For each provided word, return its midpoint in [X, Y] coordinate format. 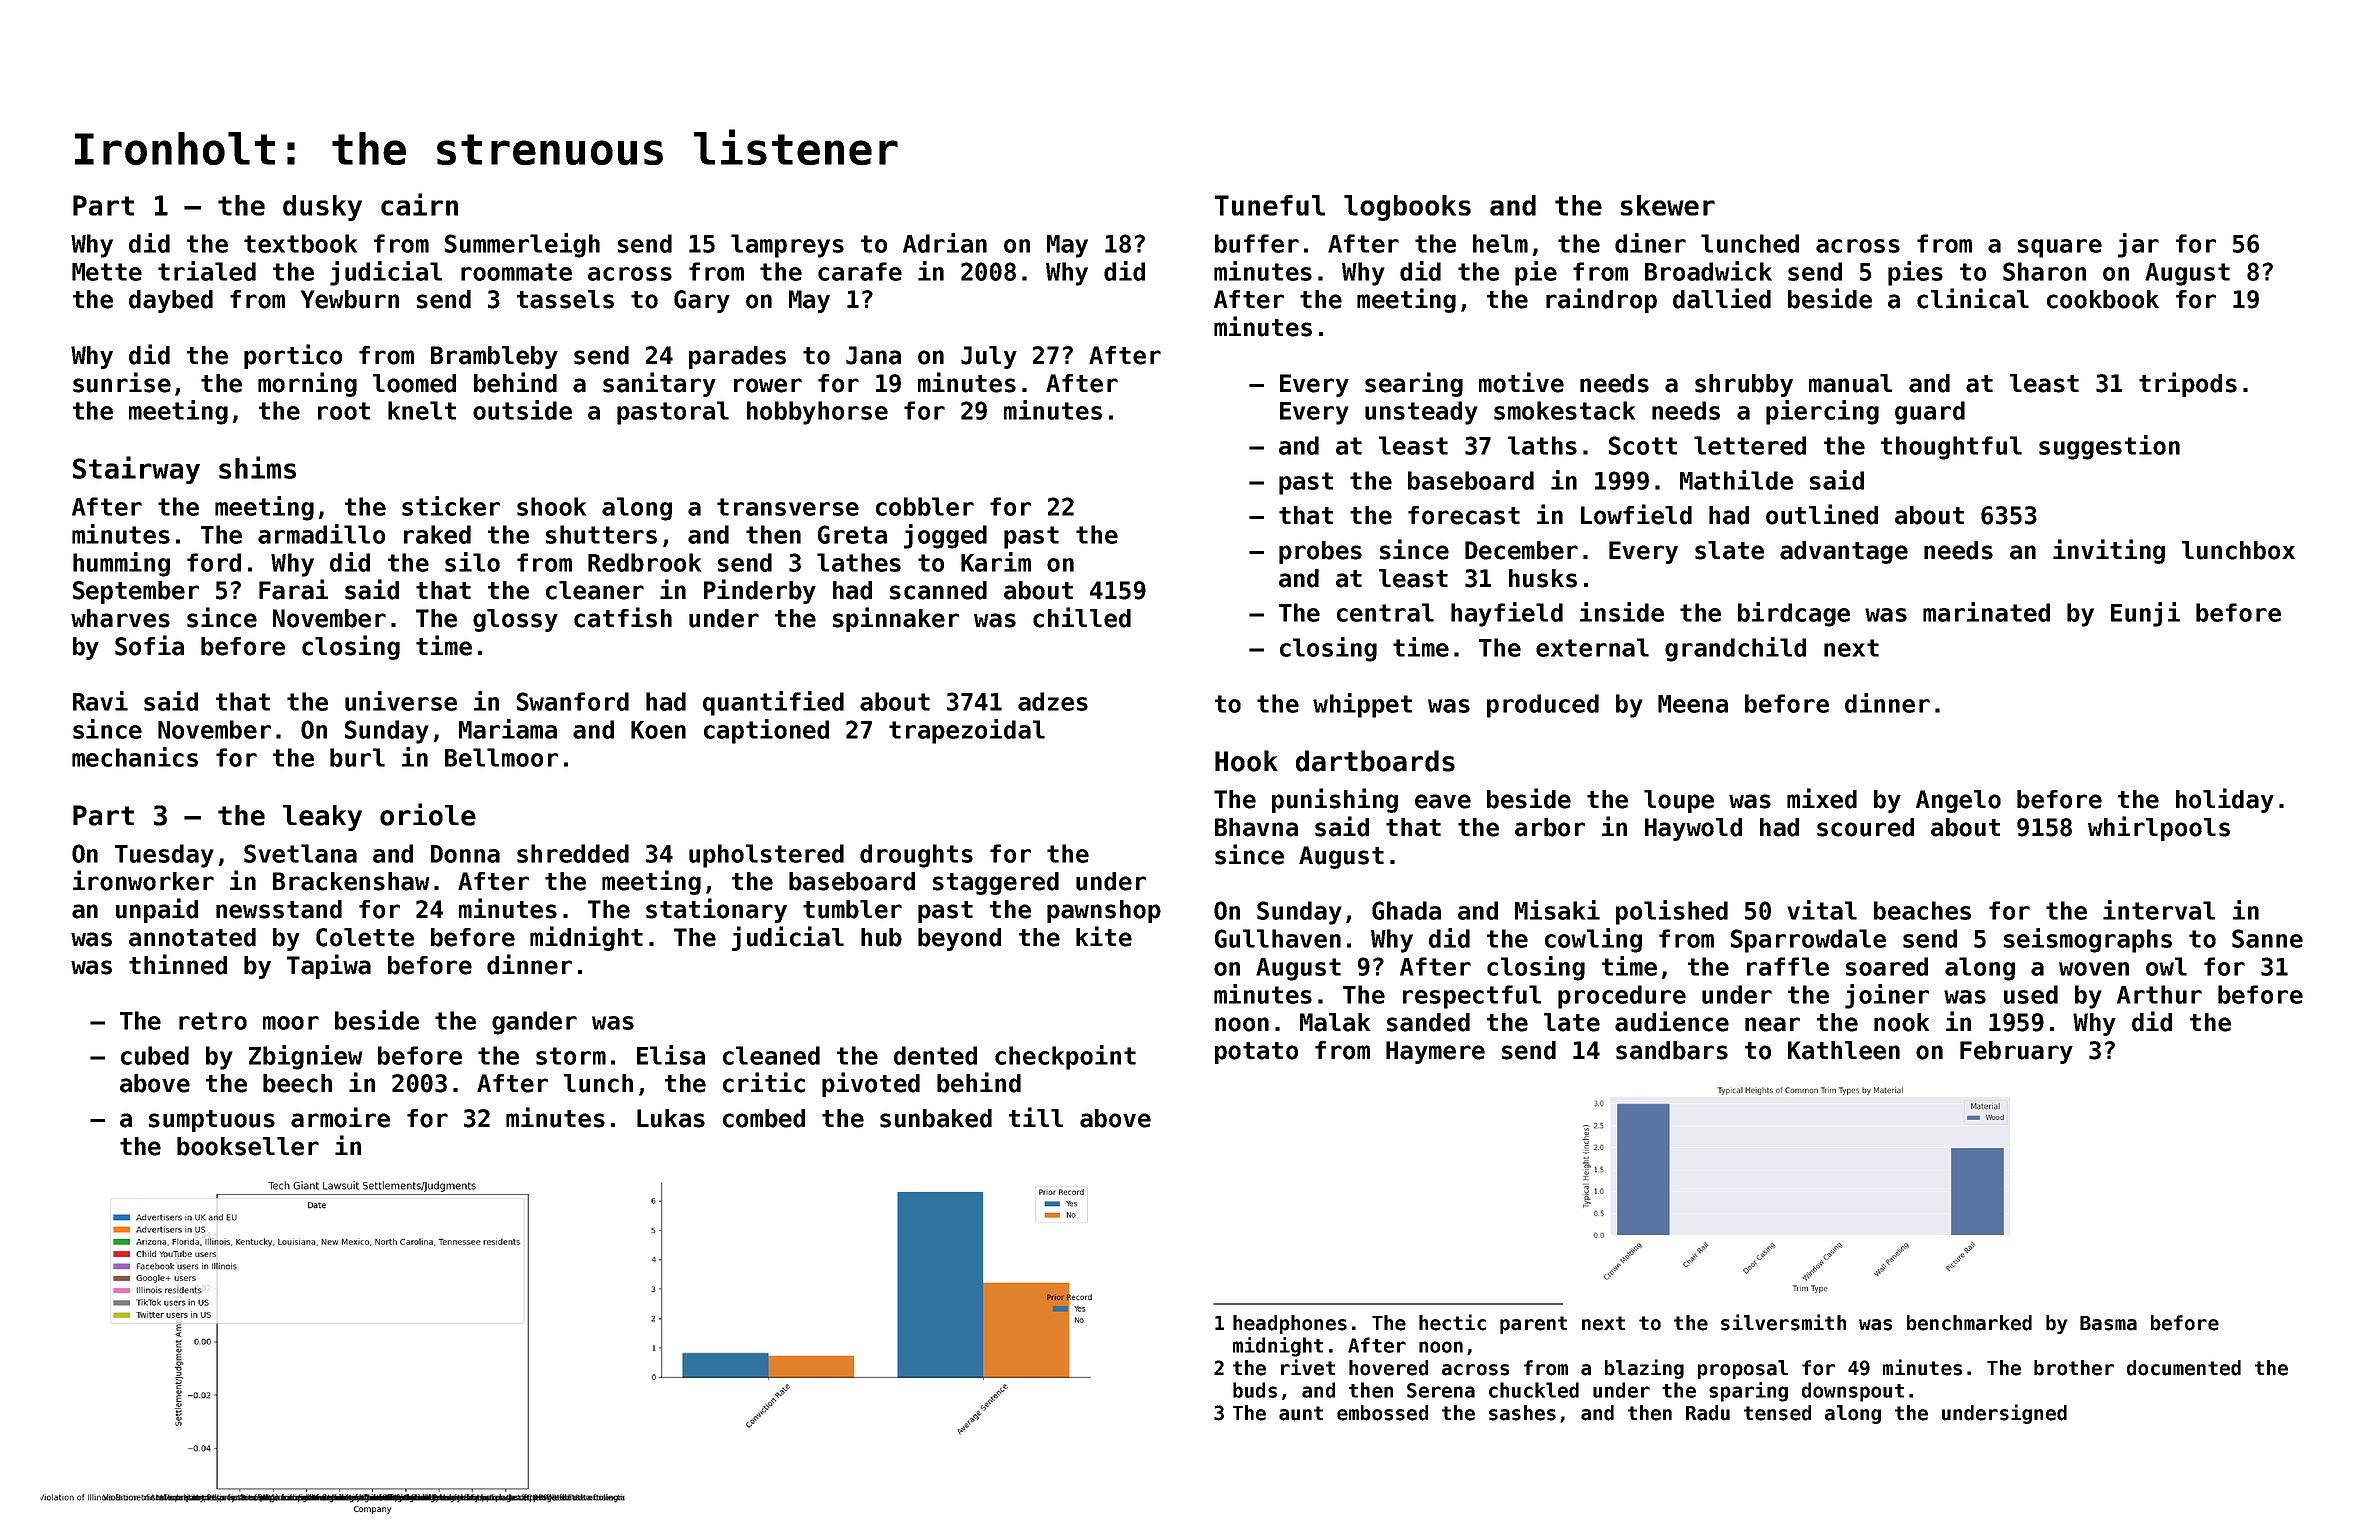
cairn [419, 204]
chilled [1082, 617]
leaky [322, 818]
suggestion [2109, 447]
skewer [1668, 205]
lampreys [787, 246]
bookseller [248, 1146]
